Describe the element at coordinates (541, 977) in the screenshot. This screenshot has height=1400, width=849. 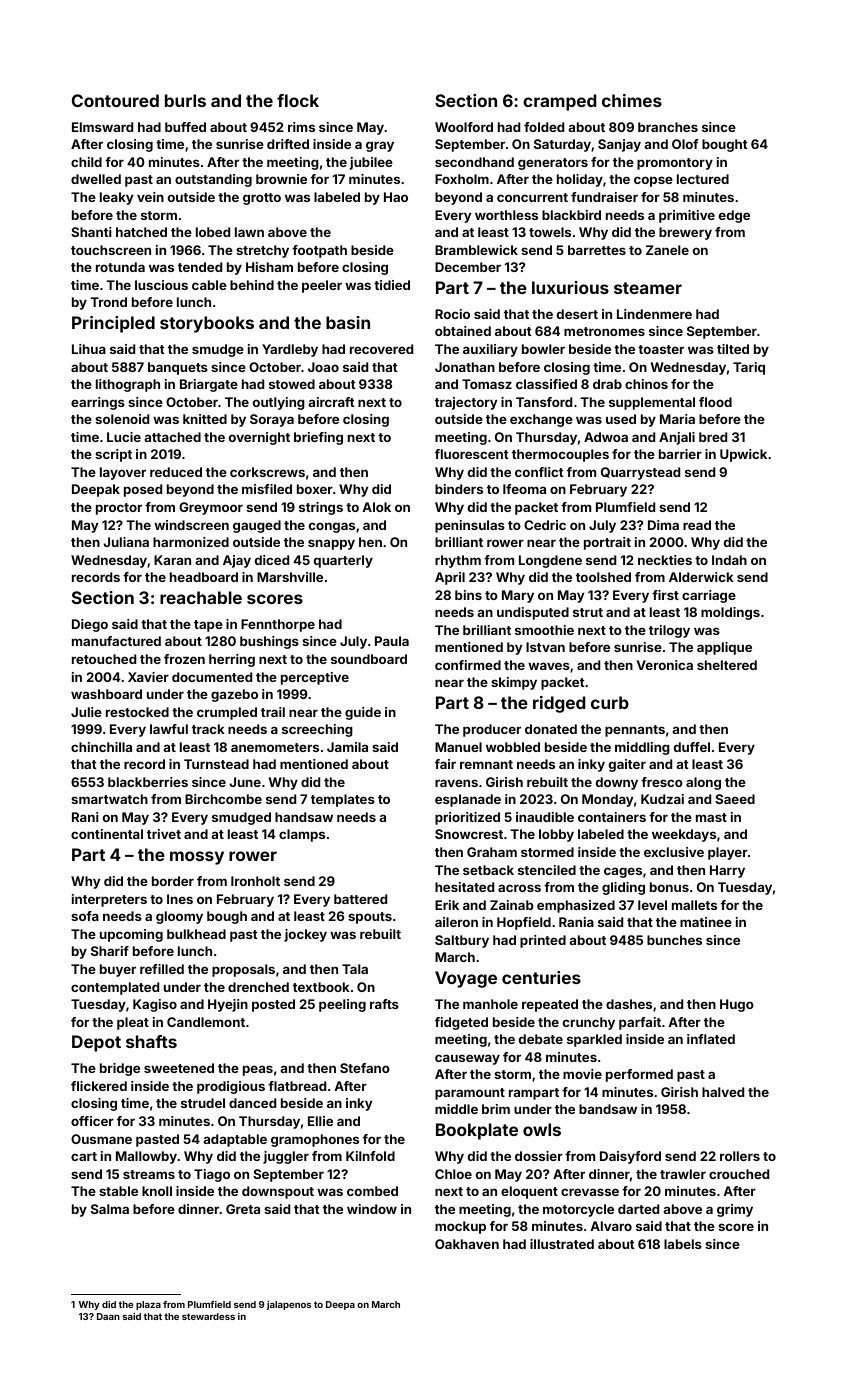
I see `centuries` at that location.
